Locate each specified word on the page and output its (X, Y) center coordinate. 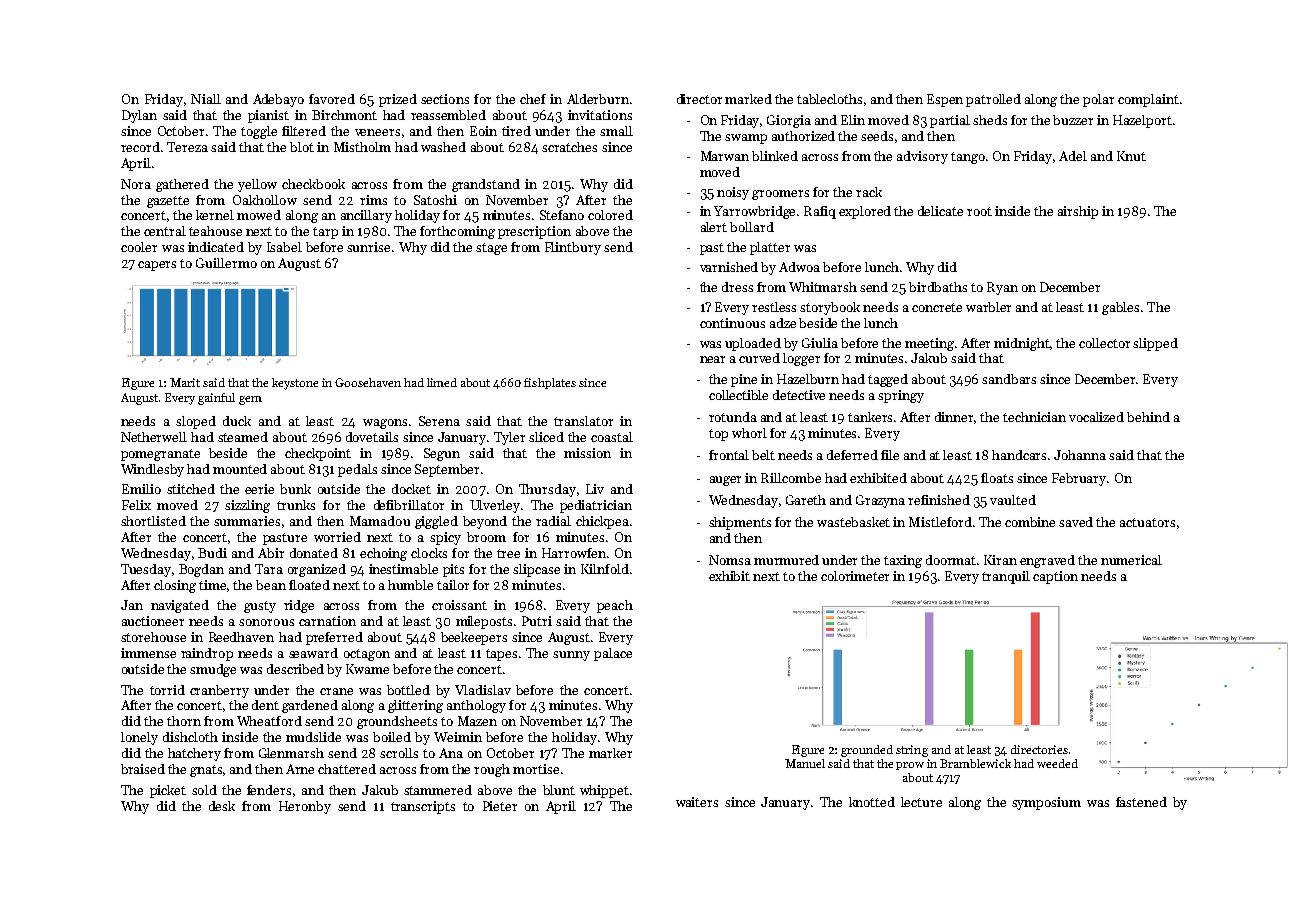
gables (1120, 308)
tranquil (1006, 577)
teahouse (215, 231)
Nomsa (730, 560)
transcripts (423, 807)
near (712, 359)
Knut (1131, 156)
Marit (185, 382)
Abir (271, 553)
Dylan (139, 116)
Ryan (1002, 288)
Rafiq (820, 212)
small (616, 131)
